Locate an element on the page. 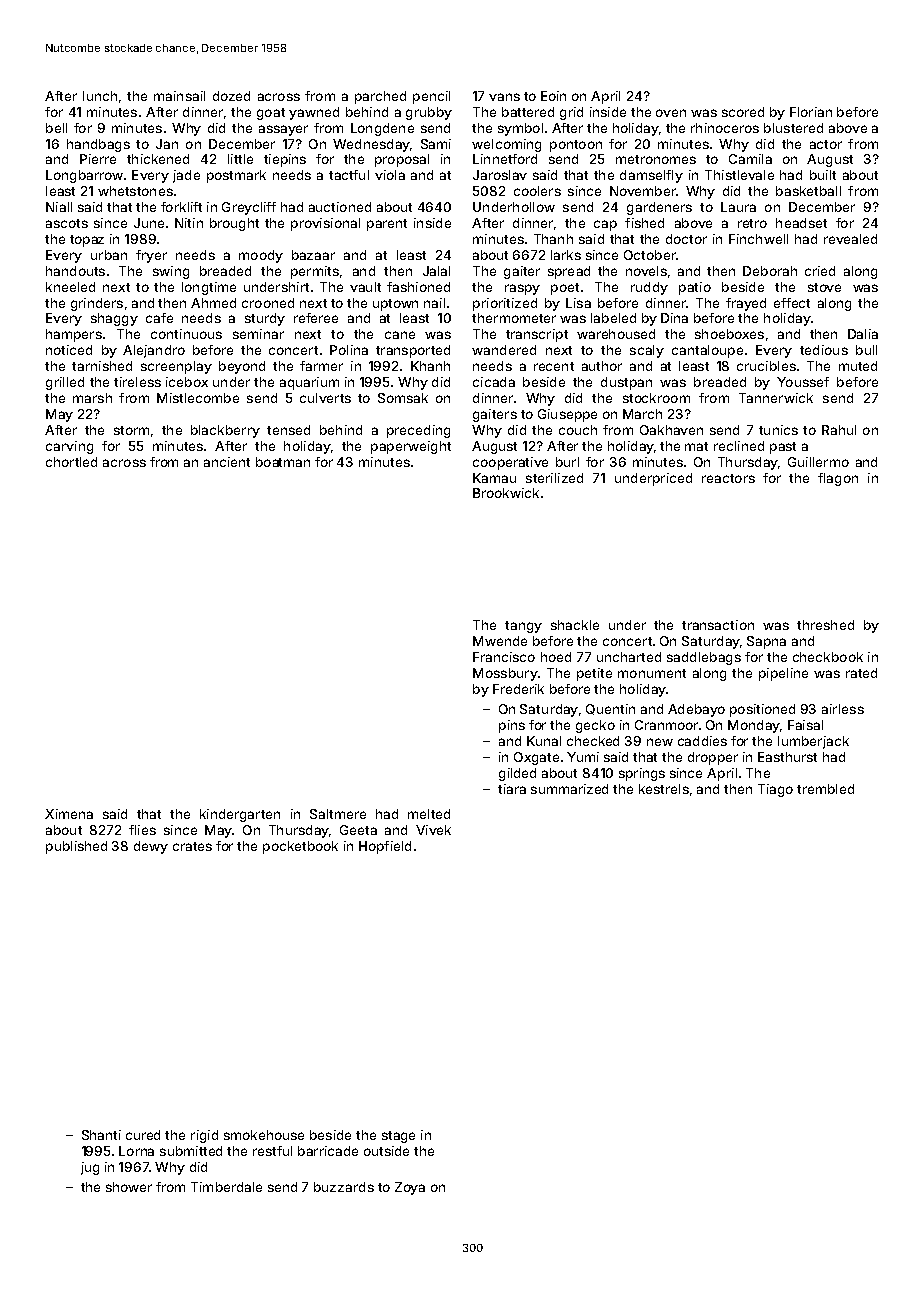 This page has width=924, height=1308. Oxgate is located at coordinates (536, 758).
